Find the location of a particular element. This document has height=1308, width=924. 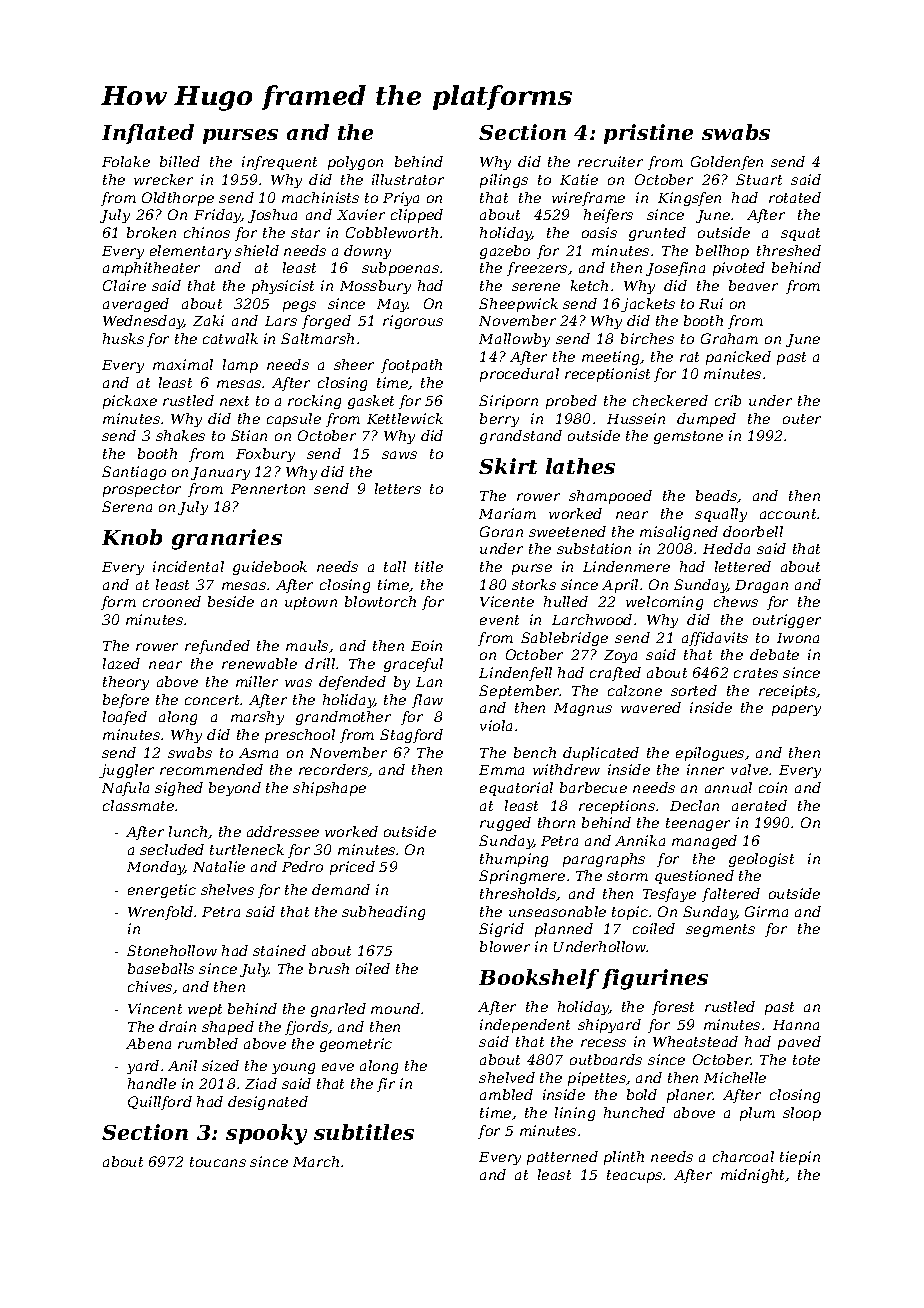

turtleneck is located at coordinates (247, 849).
